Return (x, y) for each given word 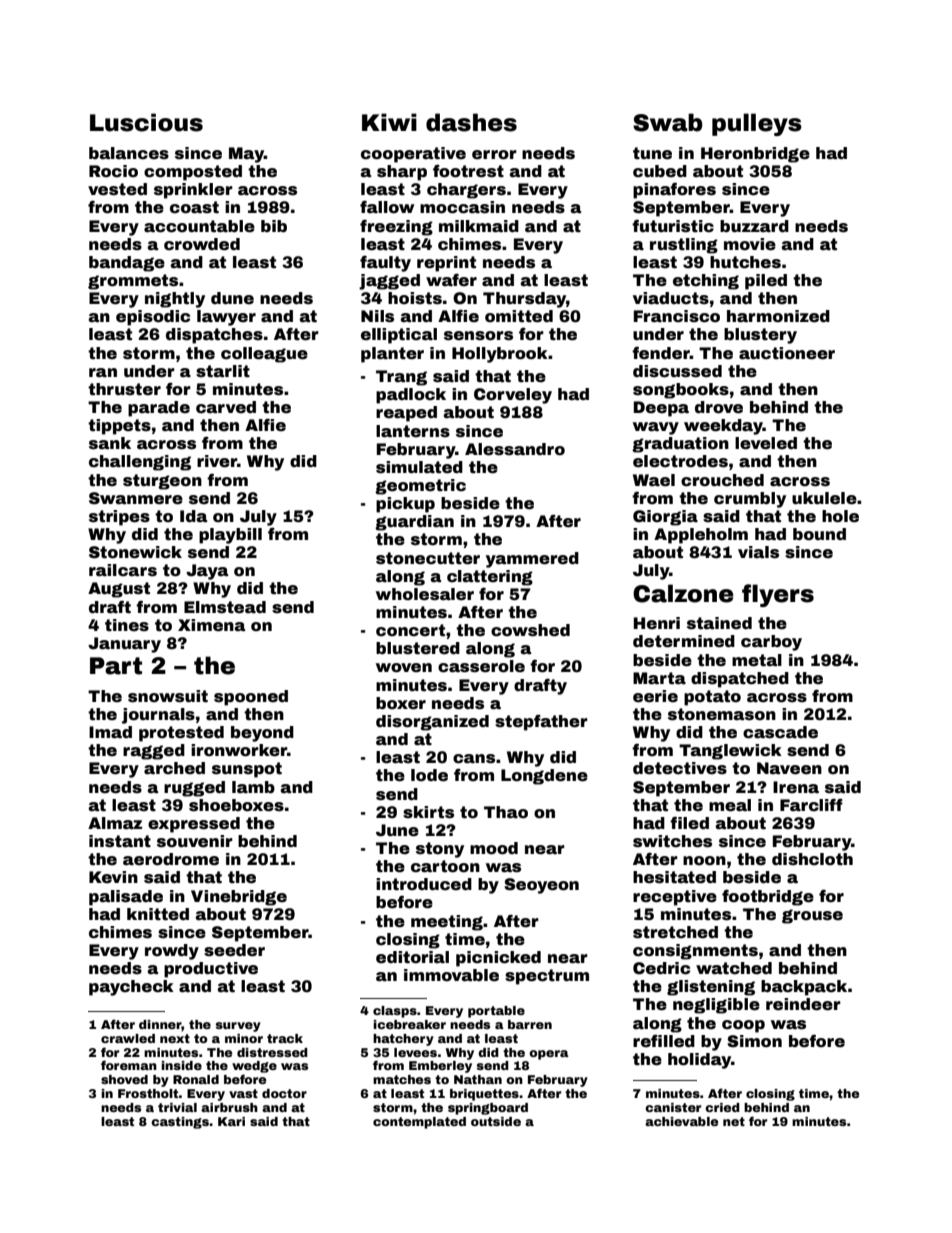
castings (180, 1123)
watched (734, 968)
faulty (385, 263)
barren (530, 1024)
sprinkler (193, 191)
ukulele (824, 498)
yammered (532, 560)
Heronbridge (755, 155)
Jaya (207, 572)
